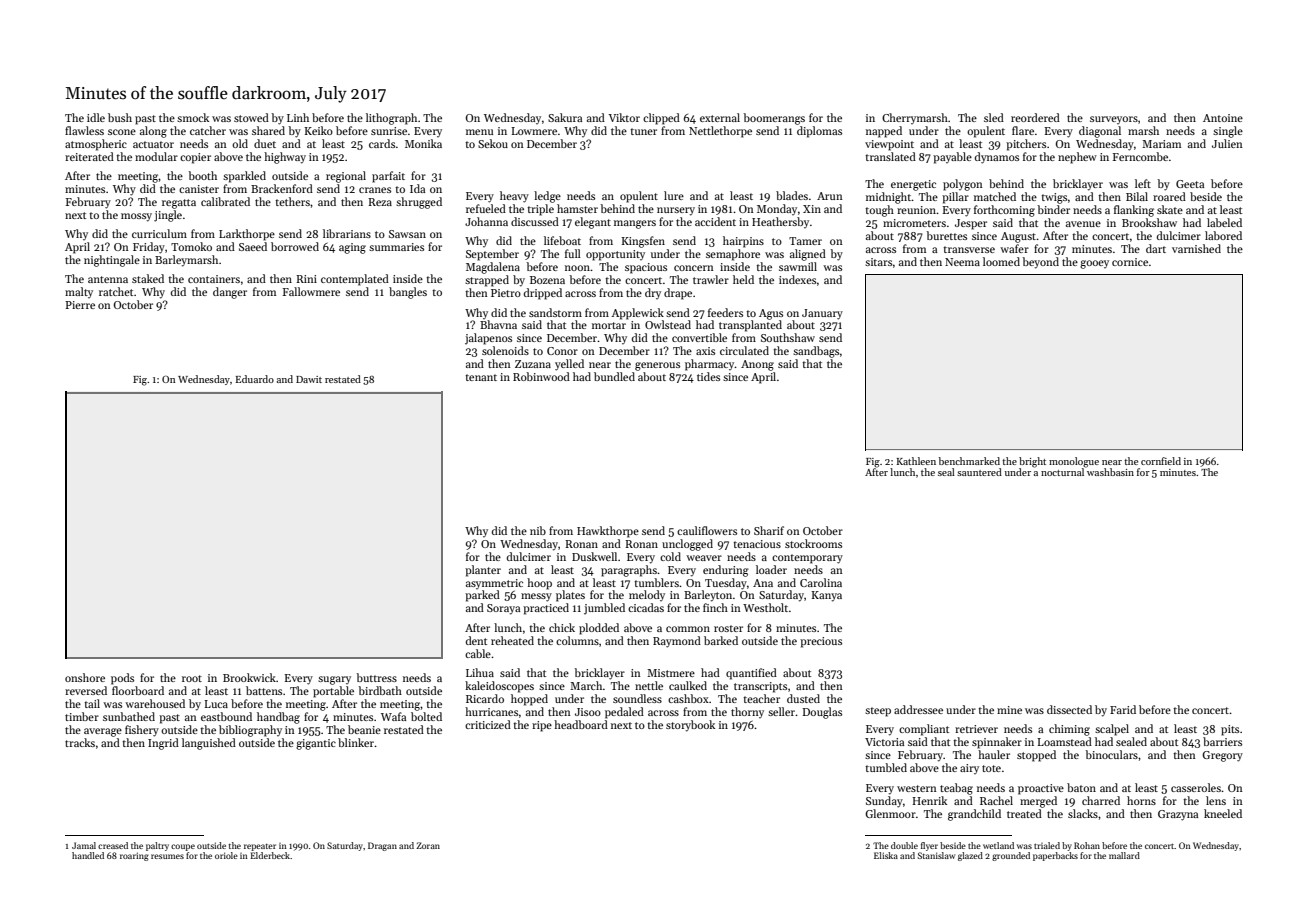 This screenshot has width=1308, height=924. I want to click on yelled, so click(569, 365).
